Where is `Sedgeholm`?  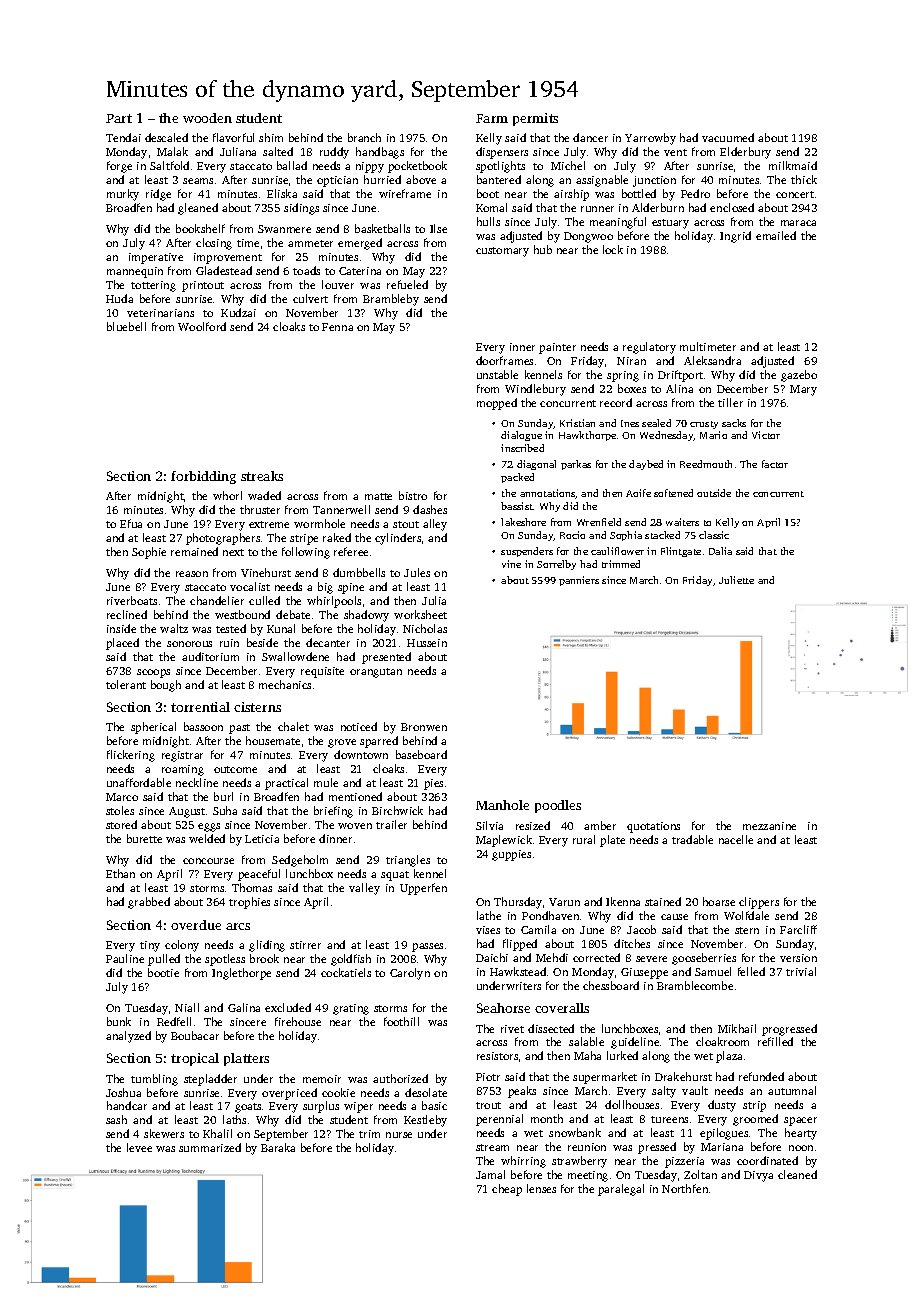
Sedgeholm is located at coordinates (300, 861).
